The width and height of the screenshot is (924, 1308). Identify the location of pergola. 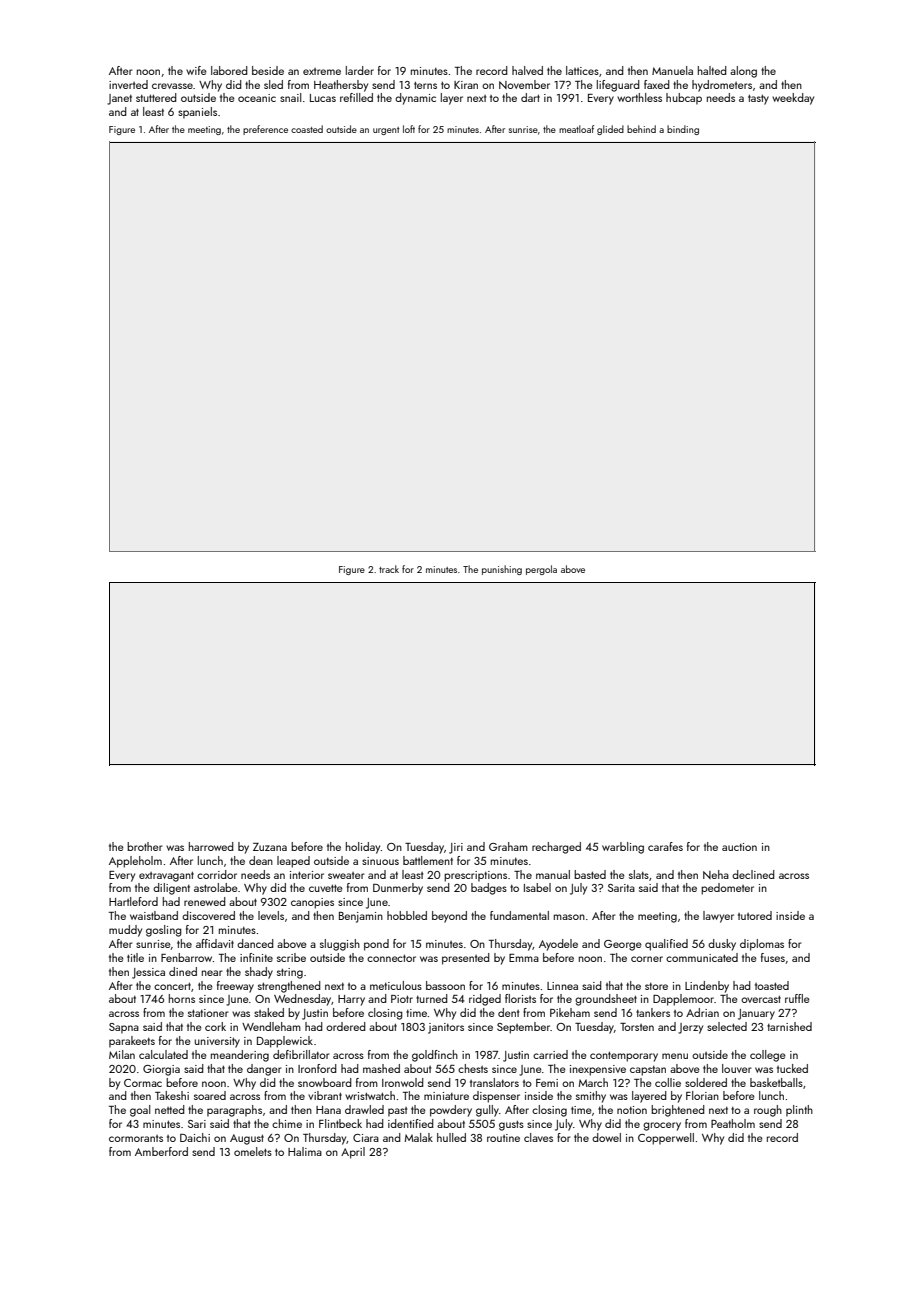
(541, 570).
